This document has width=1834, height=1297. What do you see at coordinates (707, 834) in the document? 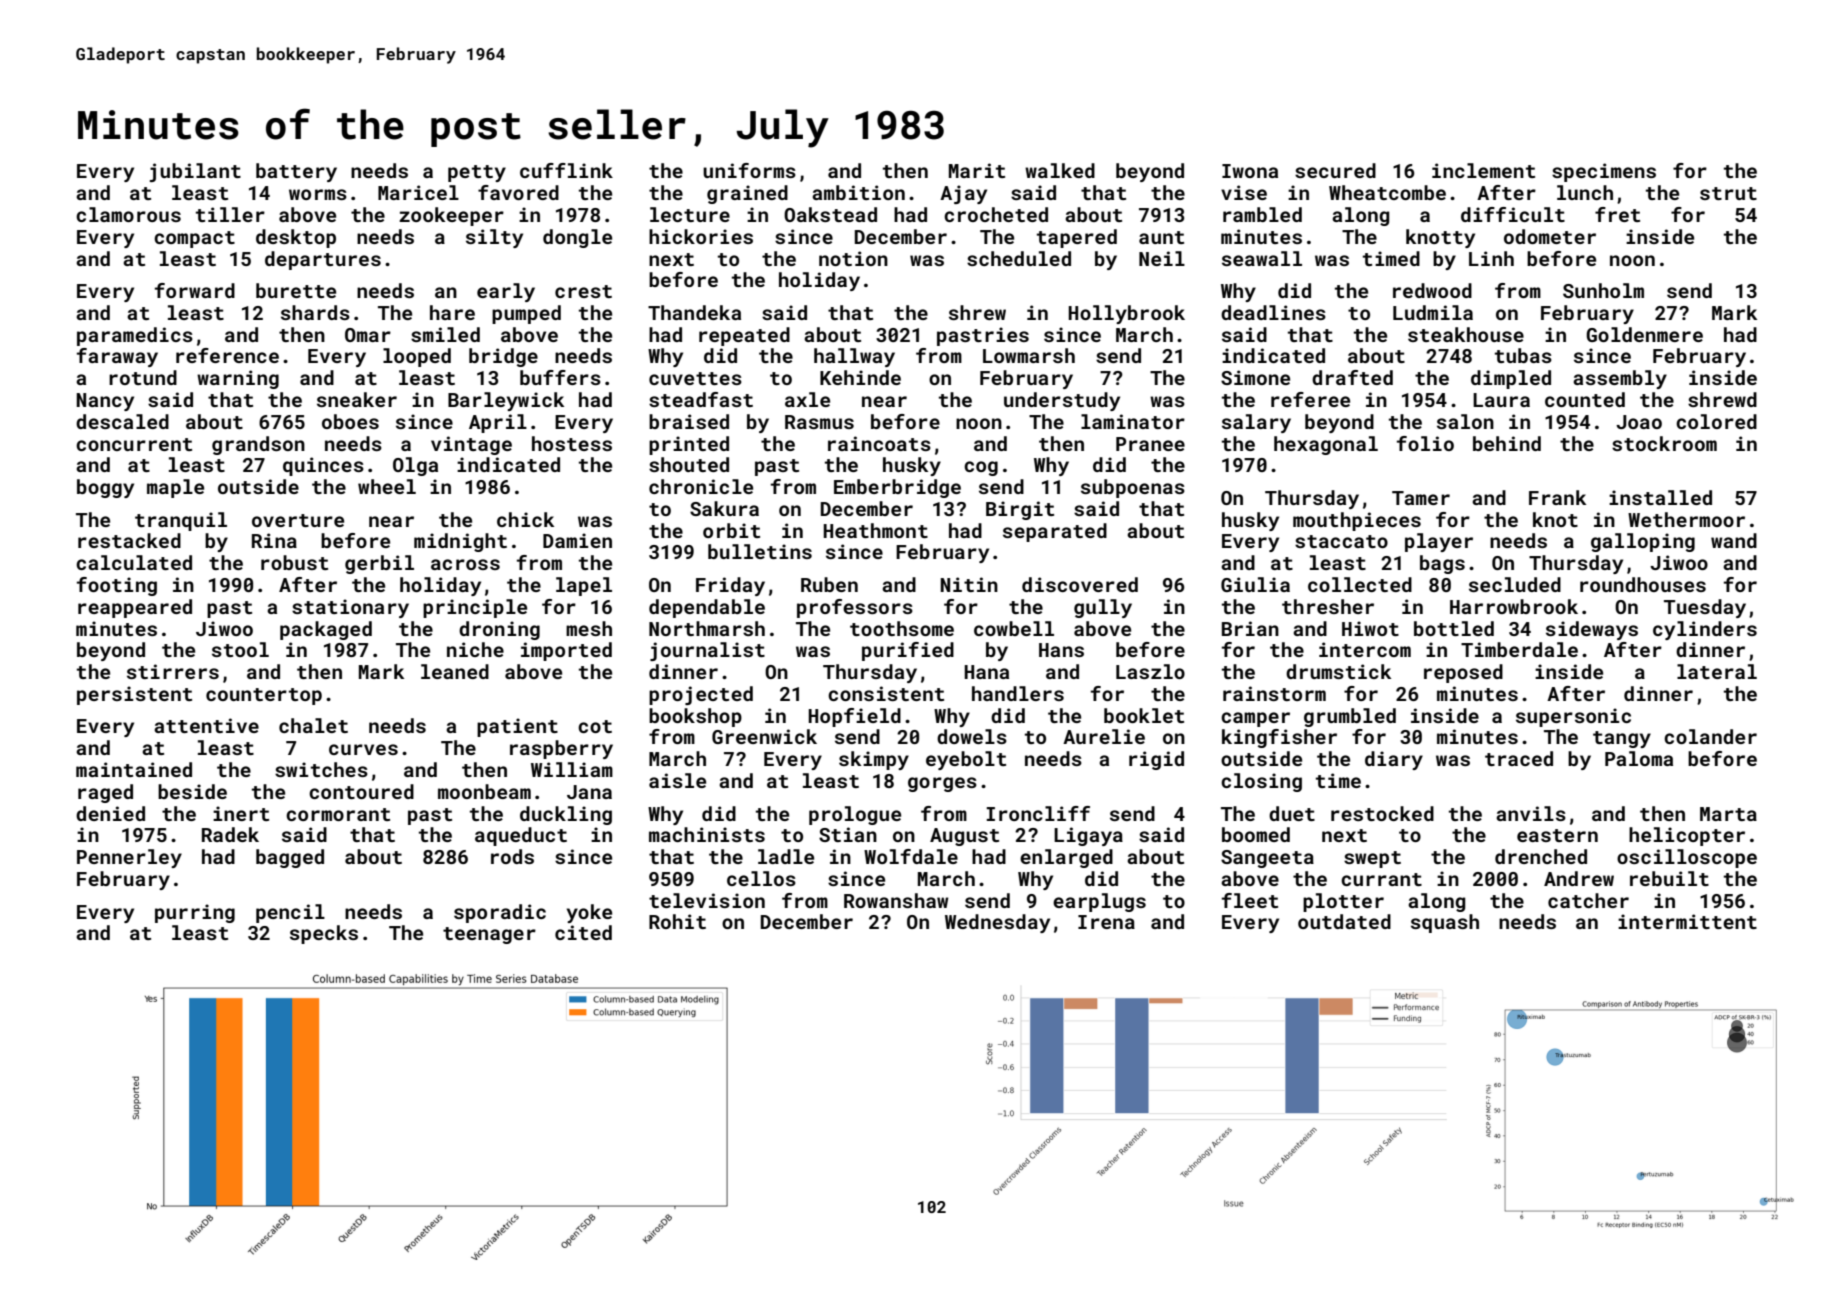
I see `machinists` at bounding box center [707, 834].
